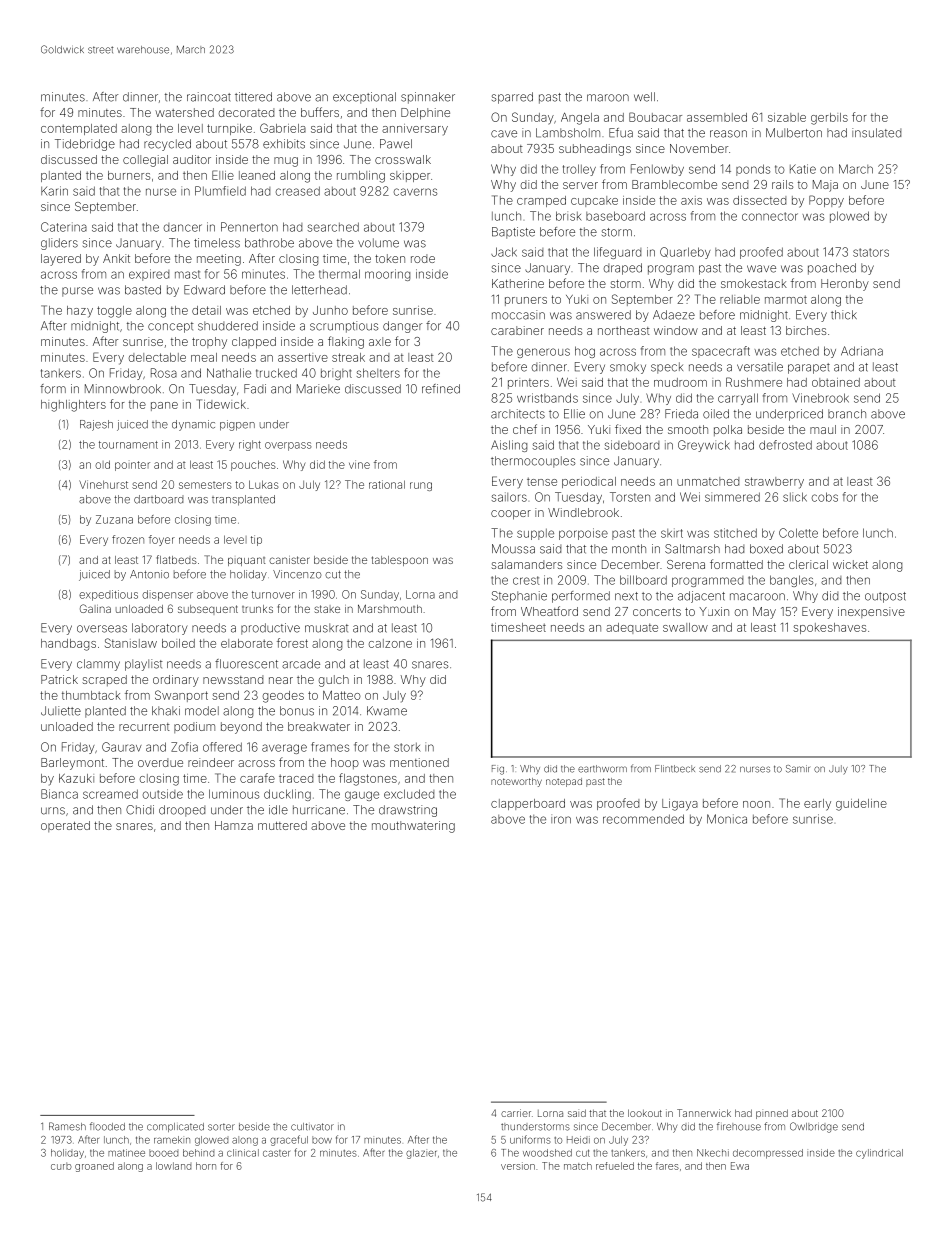 The image size is (952, 1233). Describe the element at coordinates (209, 97) in the document. I see `raincoat` at that location.
